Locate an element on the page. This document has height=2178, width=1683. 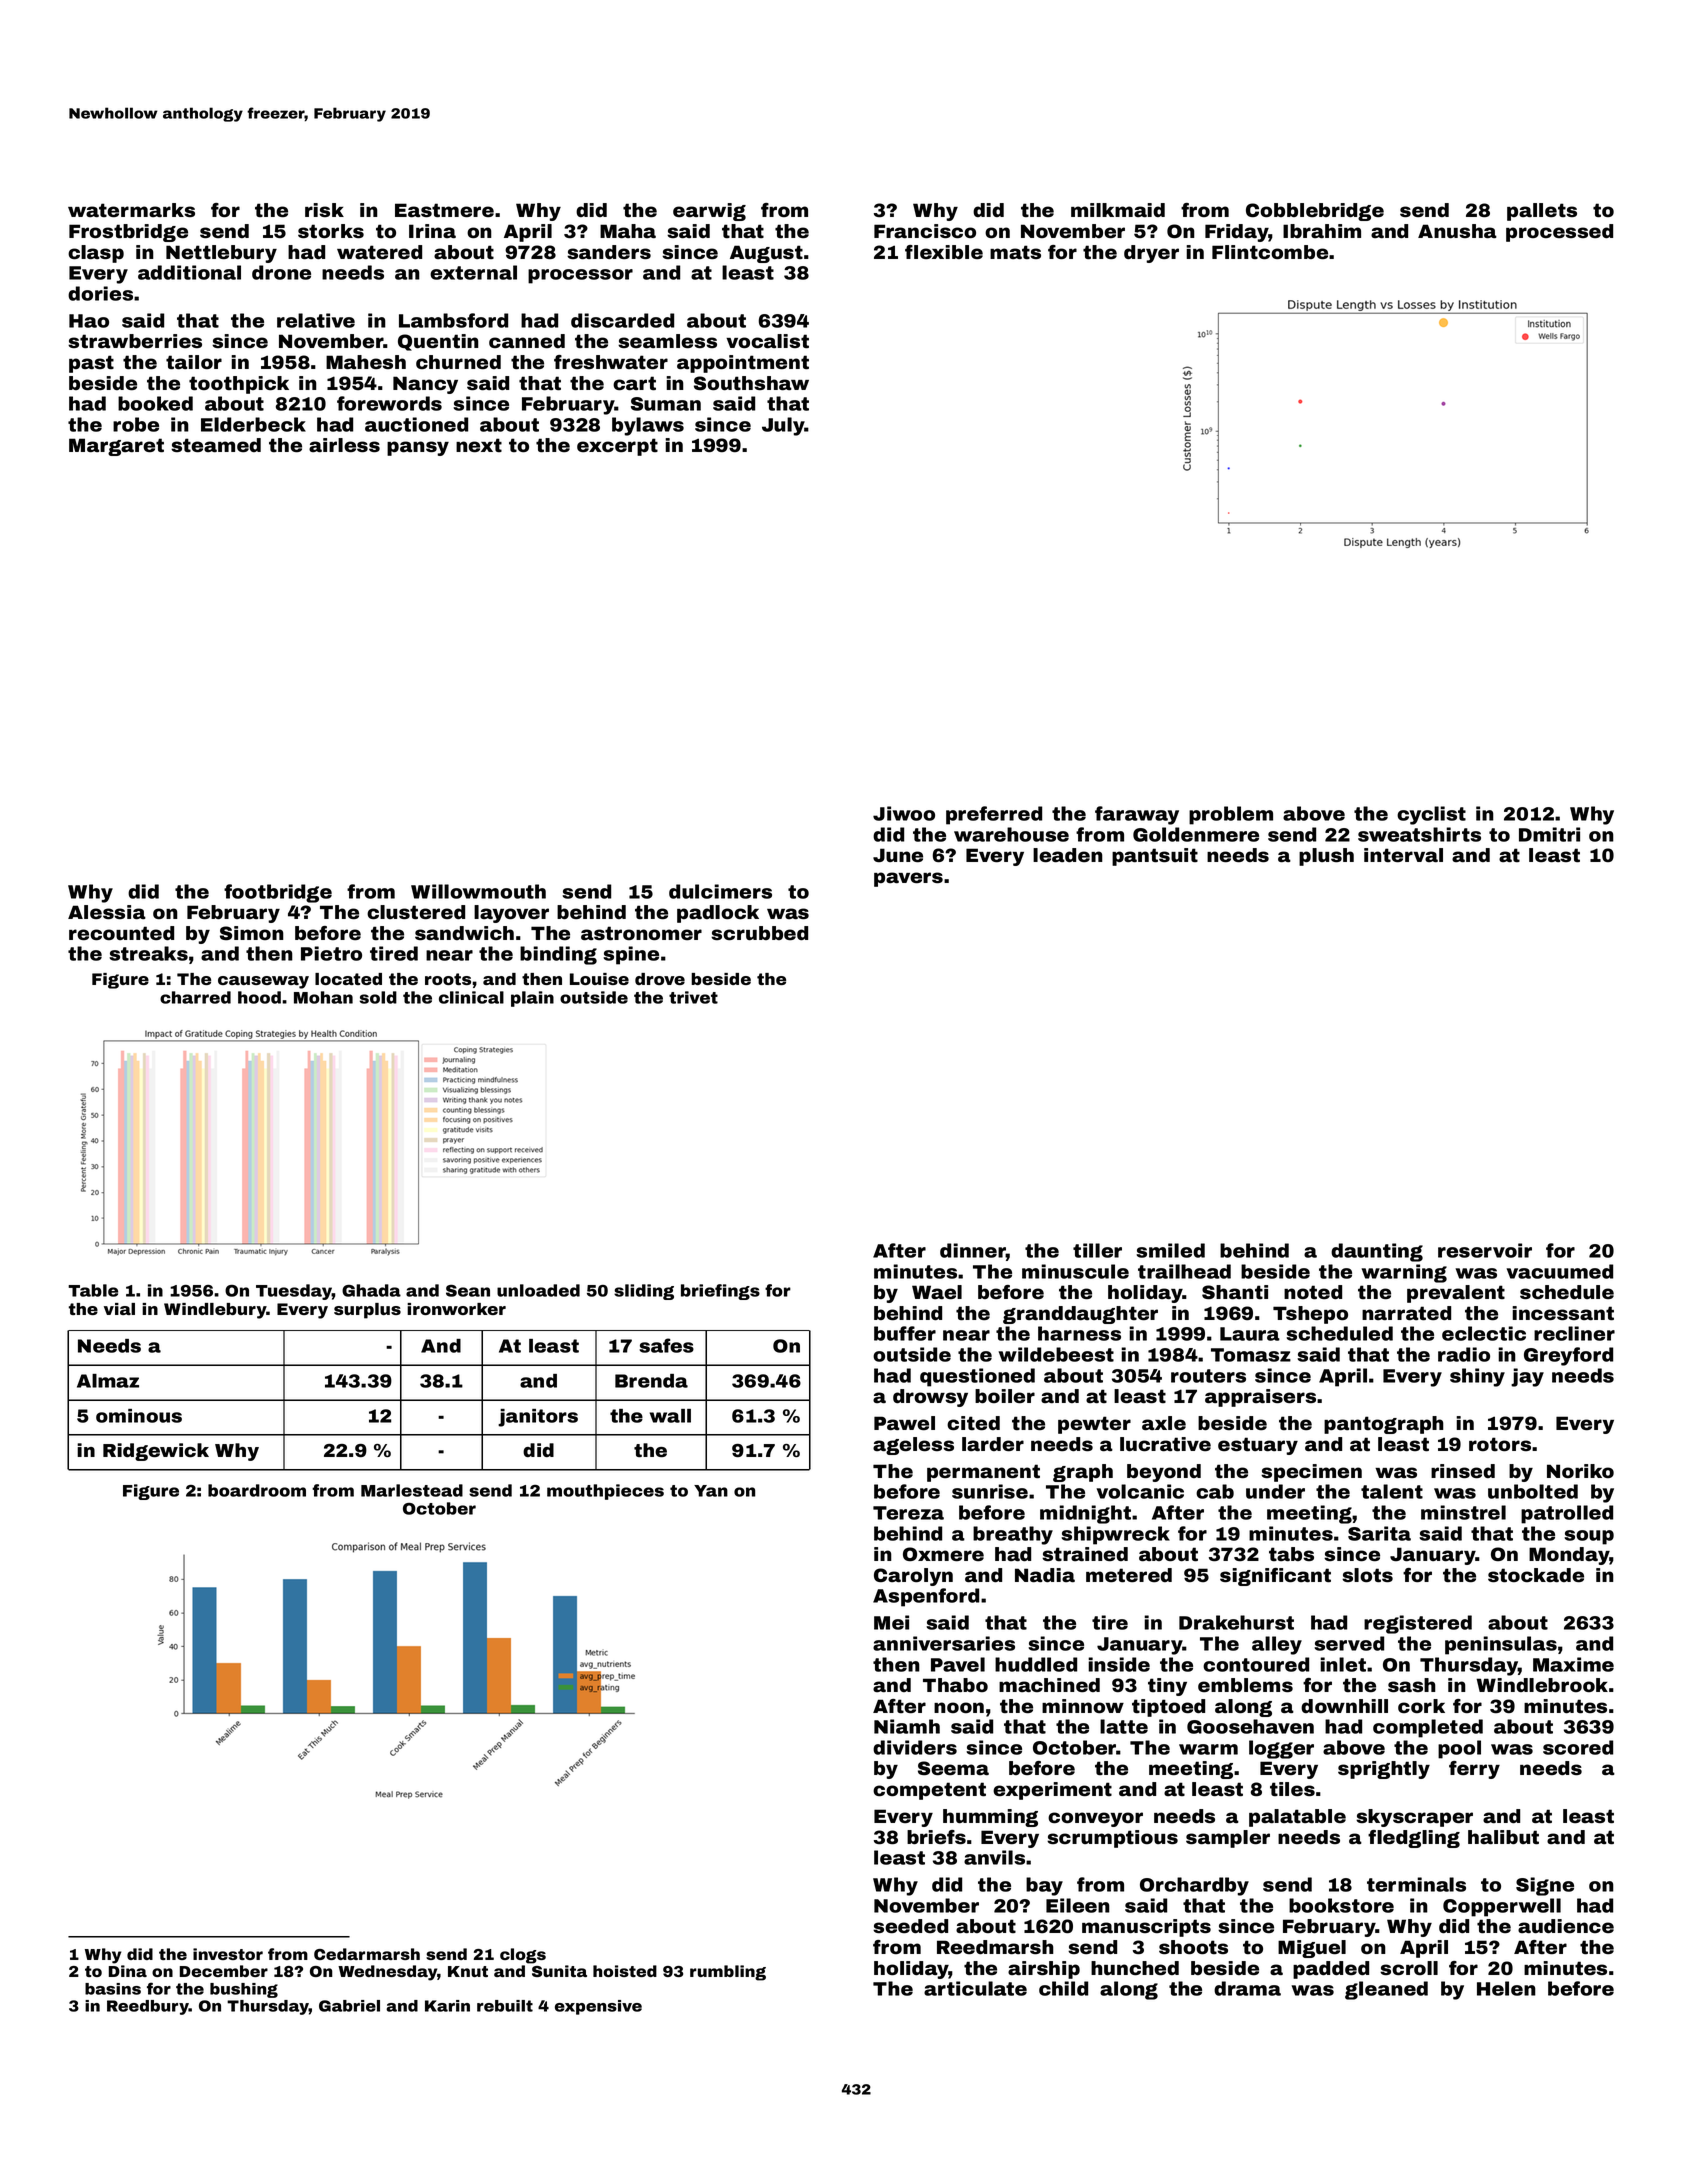
Marlestead is located at coordinates (412, 1490).
